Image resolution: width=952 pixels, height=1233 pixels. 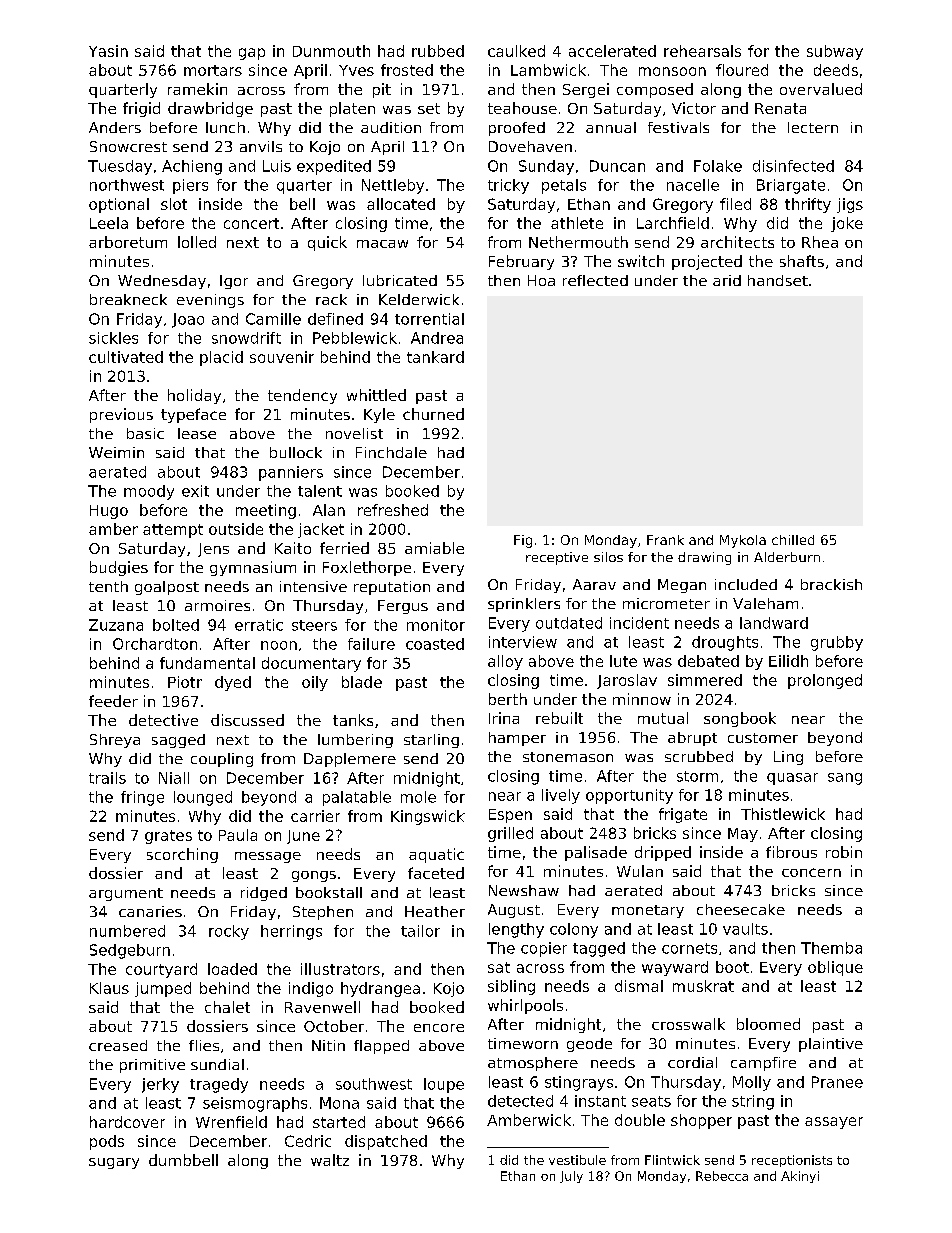 I want to click on accelerated, so click(x=612, y=51).
